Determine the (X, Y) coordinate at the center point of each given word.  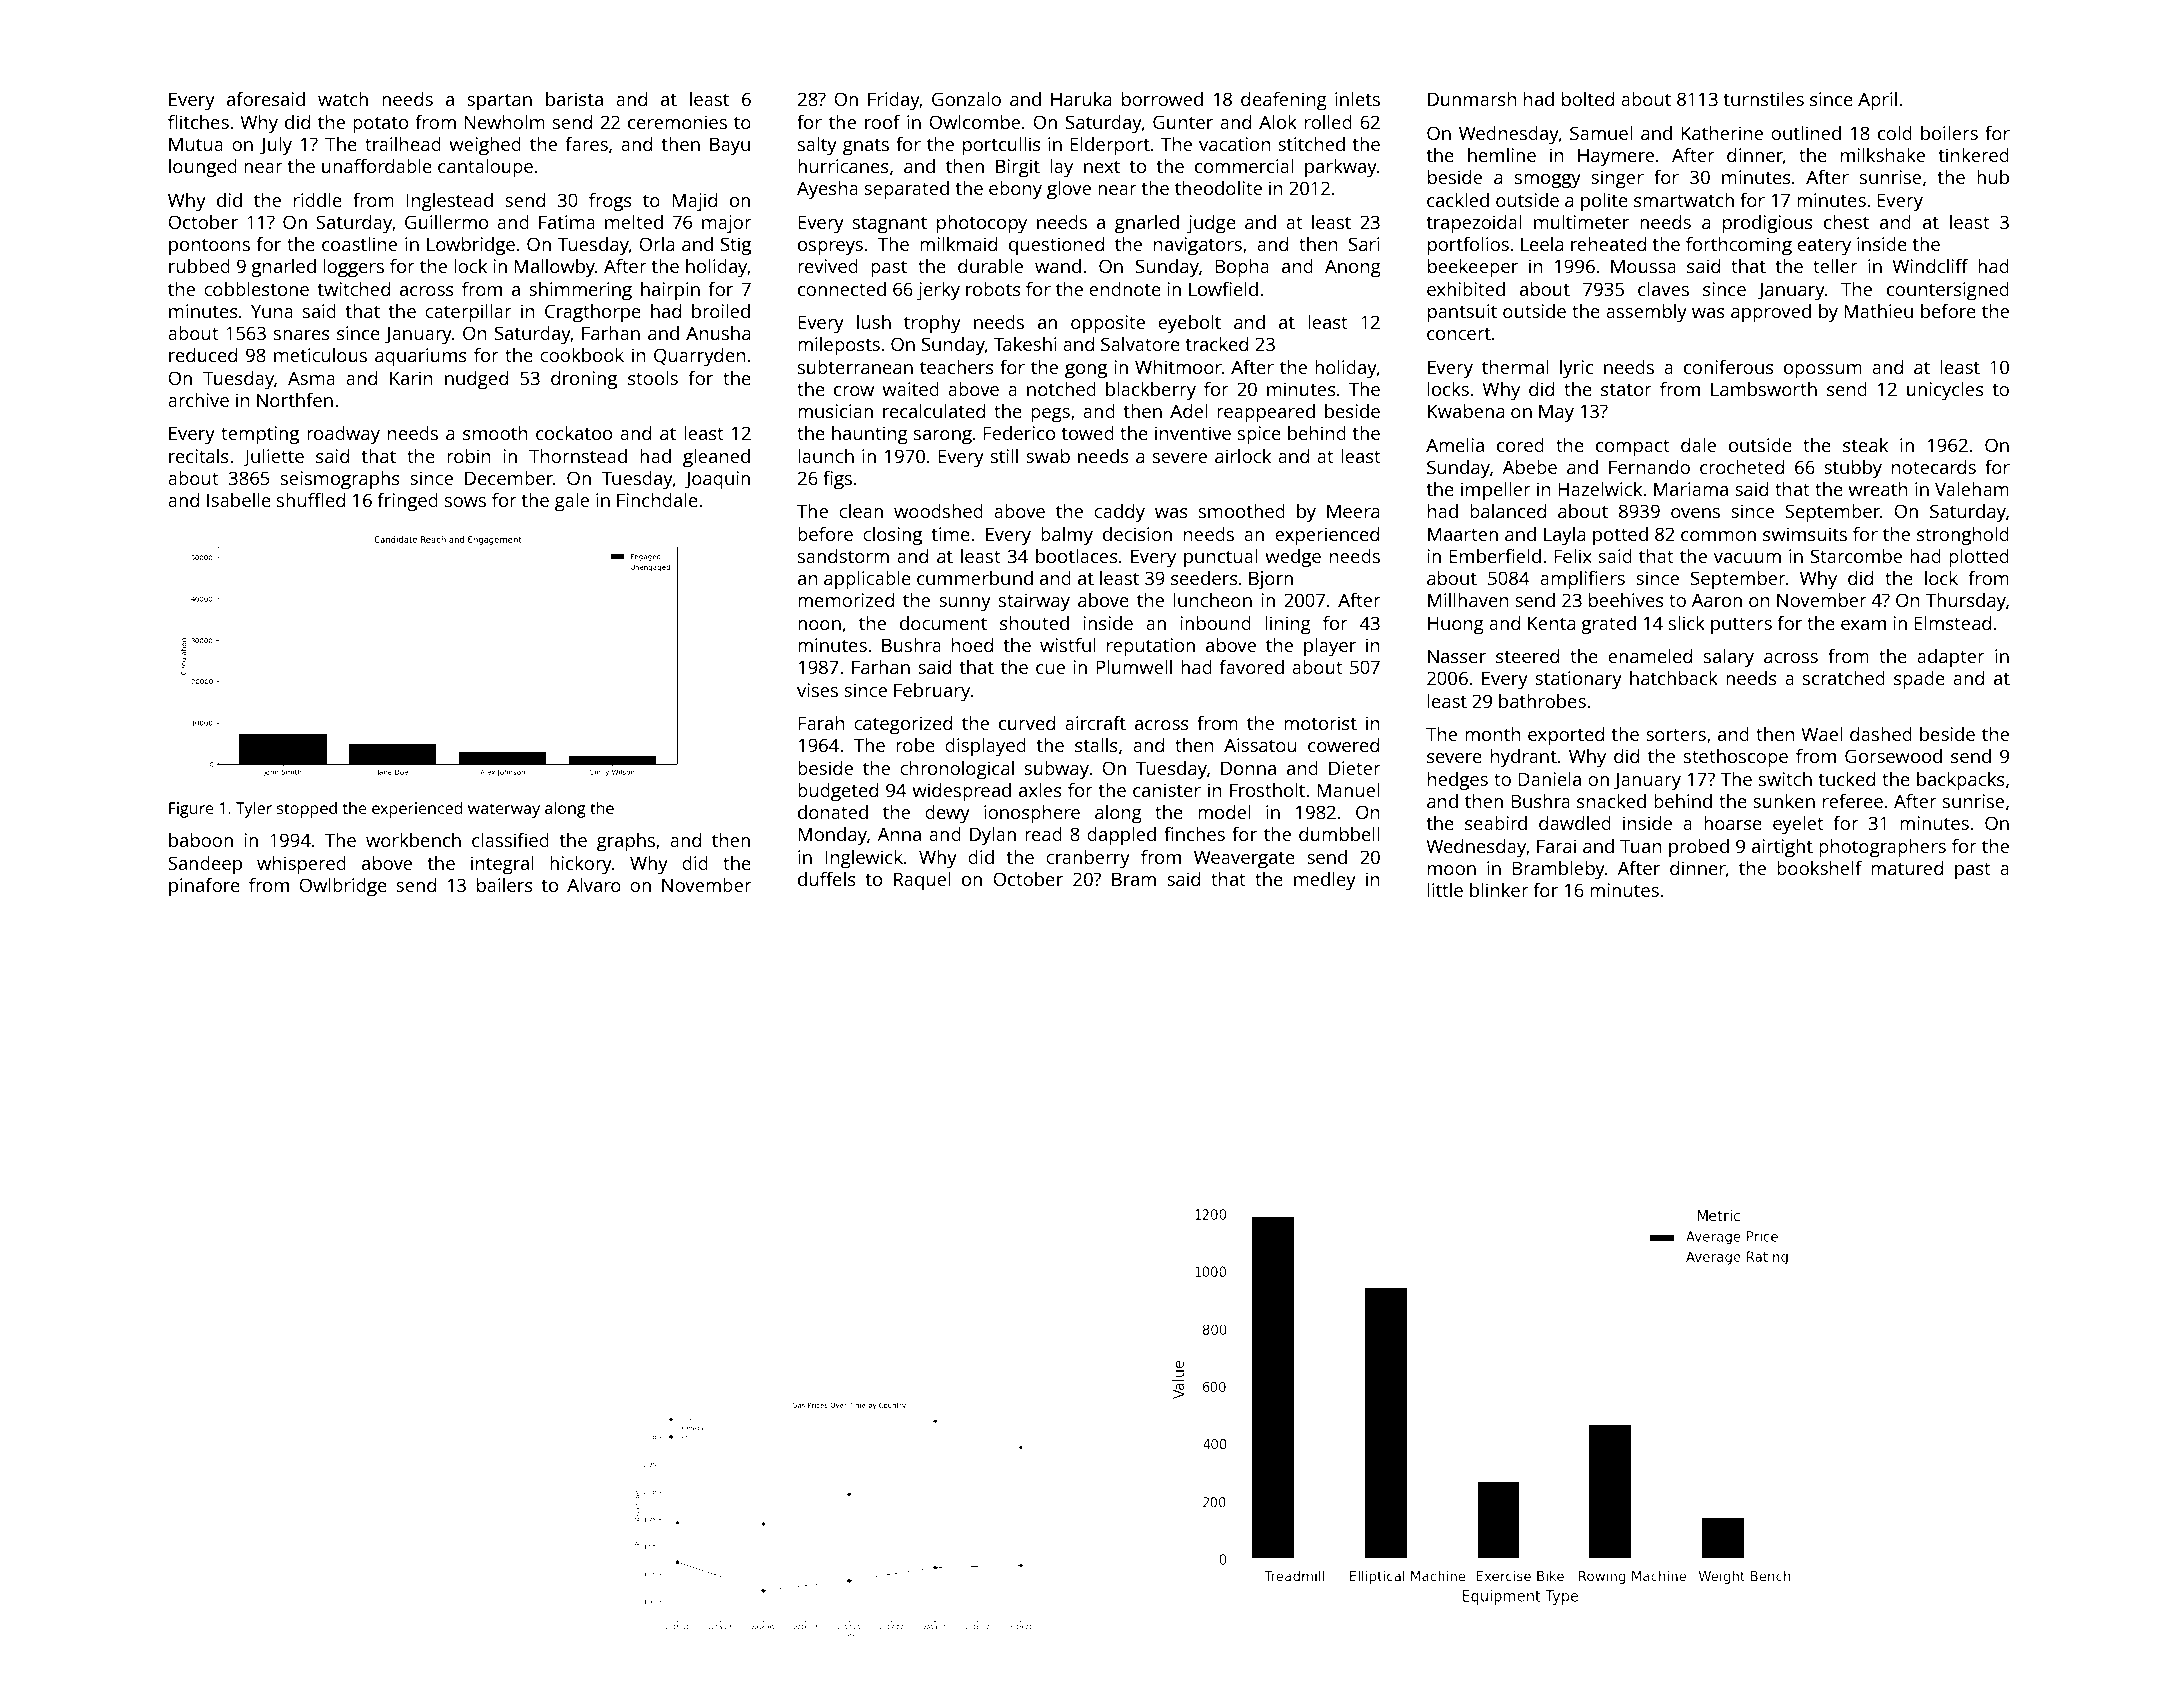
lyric (1576, 369)
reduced (203, 355)
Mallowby (554, 268)
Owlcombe (974, 122)
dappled (1121, 836)
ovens (1695, 513)
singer (1617, 179)
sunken (1784, 801)
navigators (1198, 246)
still (1004, 456)
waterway (504, 810)
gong (1086, 371)
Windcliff (1930, 266)
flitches (198, 122)
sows (465, 502)
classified (510, 840)
